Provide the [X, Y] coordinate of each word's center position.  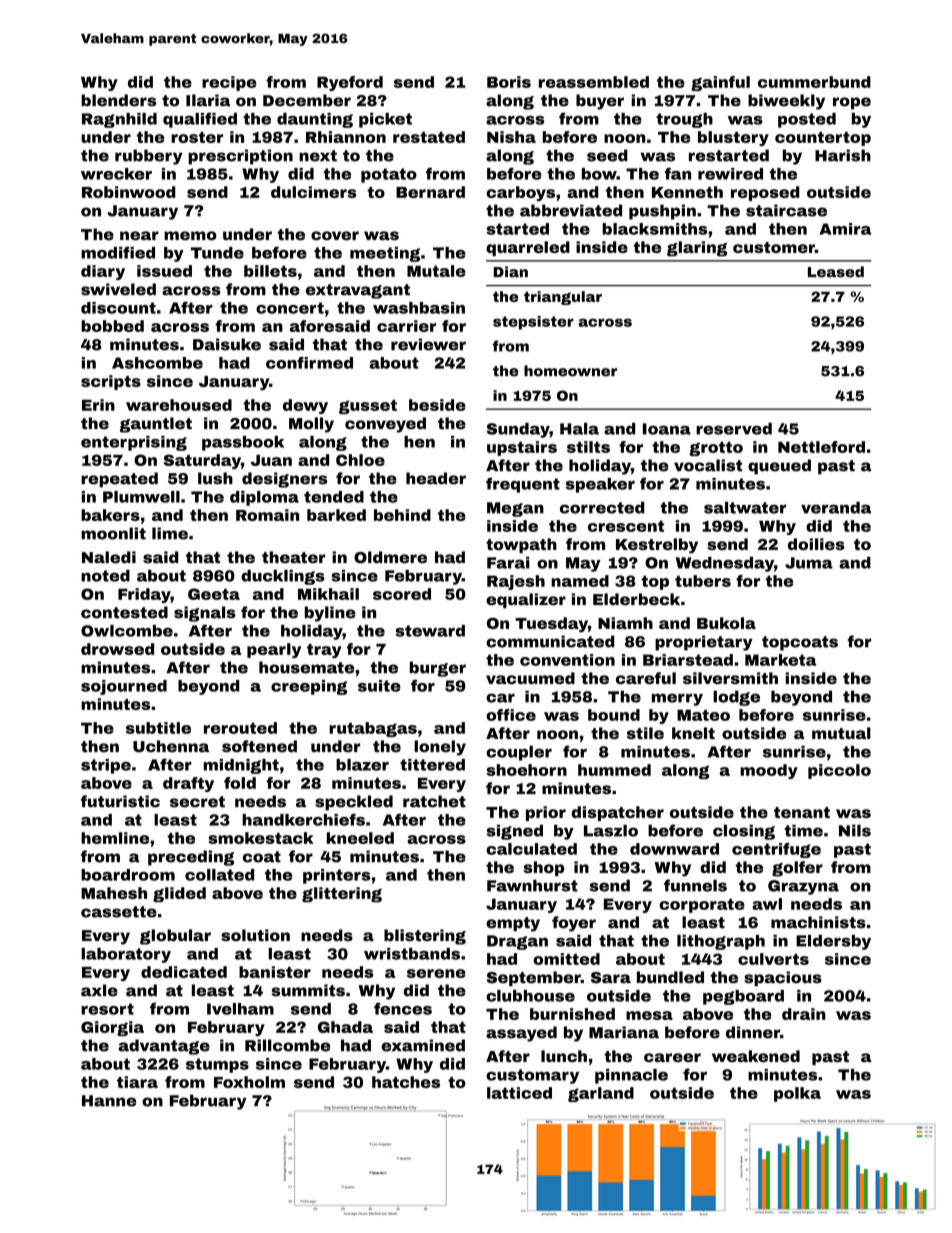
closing [744, 832]
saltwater [745, 507]
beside [437, 405]
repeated [119, 480]
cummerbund [814, 82]
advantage [164, 1047]
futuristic [120, 801]
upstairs [522, 448]
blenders [118, 100]
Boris [509, 82]
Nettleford [821, 447]
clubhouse [530, 996]
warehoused [179, 405]
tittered [432, 765]
